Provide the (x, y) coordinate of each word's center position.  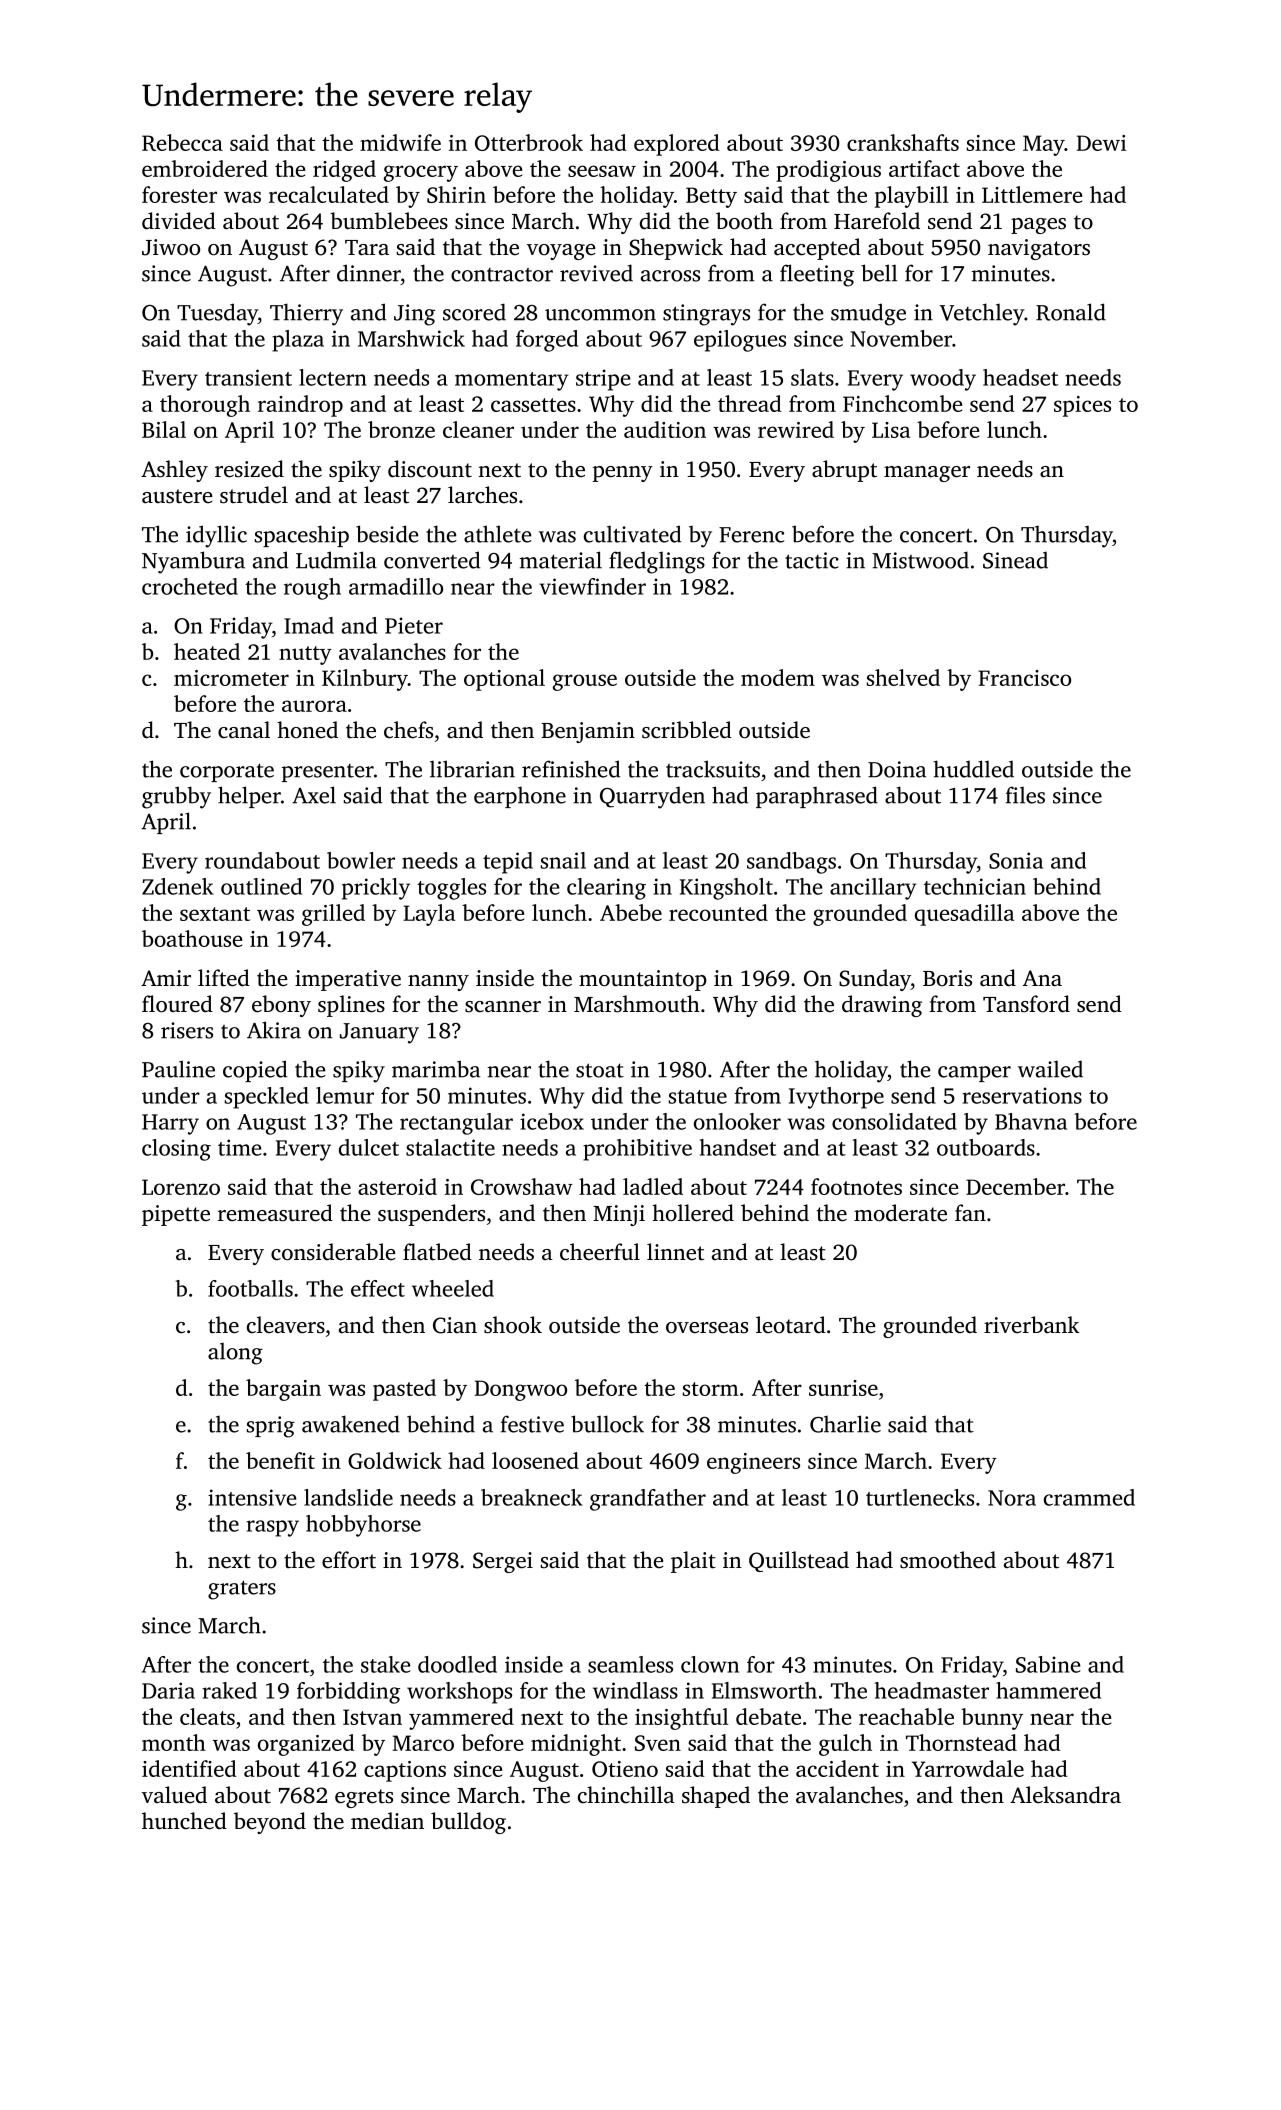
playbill (911, 197)
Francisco (1024, 678)
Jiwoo (171, 247)
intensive (252, 1497)
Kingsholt (726, 889)
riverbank (1032, 1324)
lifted (224, 978)
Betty (711, 197)
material (561, 560)
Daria (168, 1690)
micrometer (231, 678)
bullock (607, 1424)
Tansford (1026, 1004)
